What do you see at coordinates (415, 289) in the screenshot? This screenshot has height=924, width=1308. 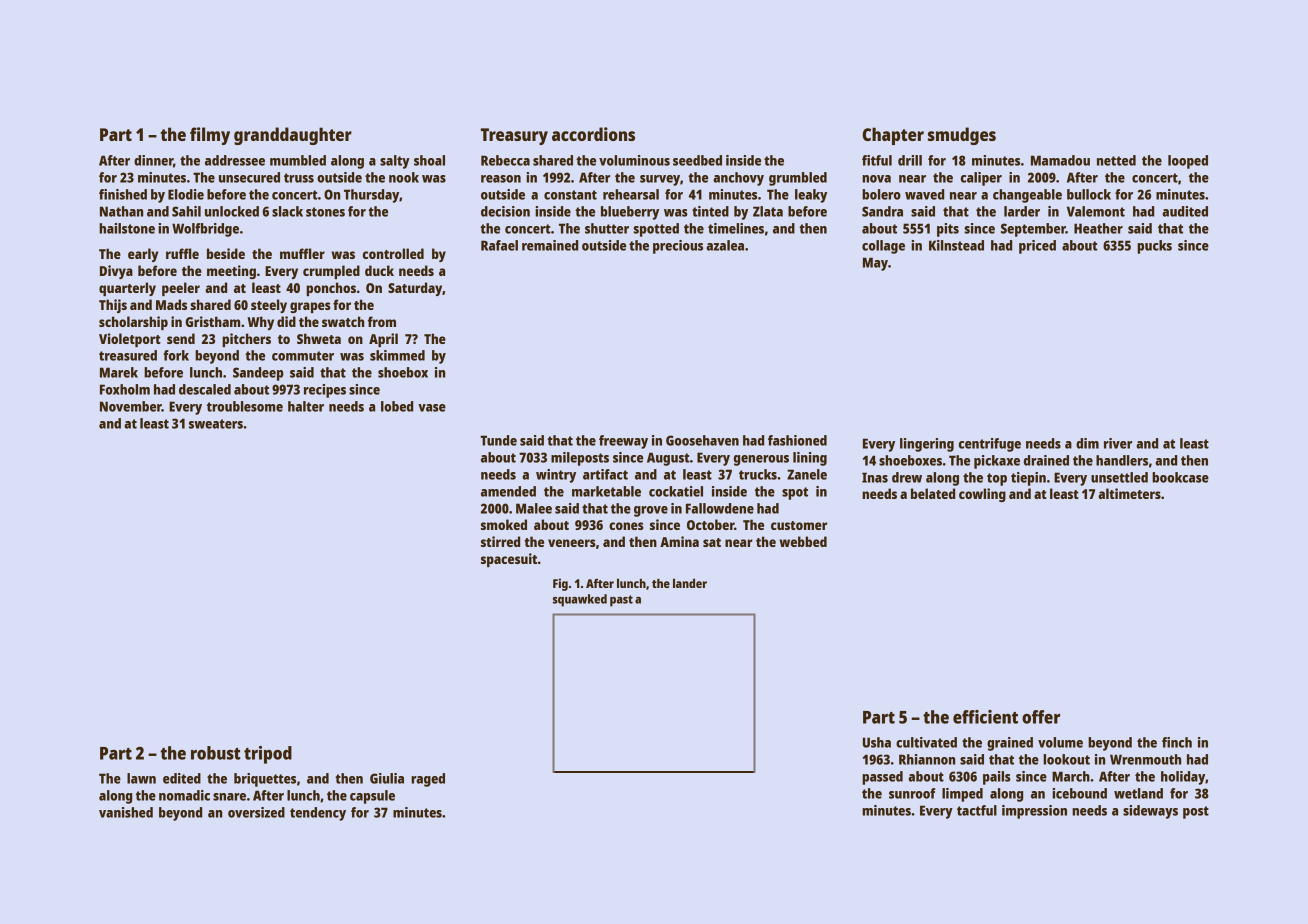 I see `Saturday` at bounding box center [415, 289].
